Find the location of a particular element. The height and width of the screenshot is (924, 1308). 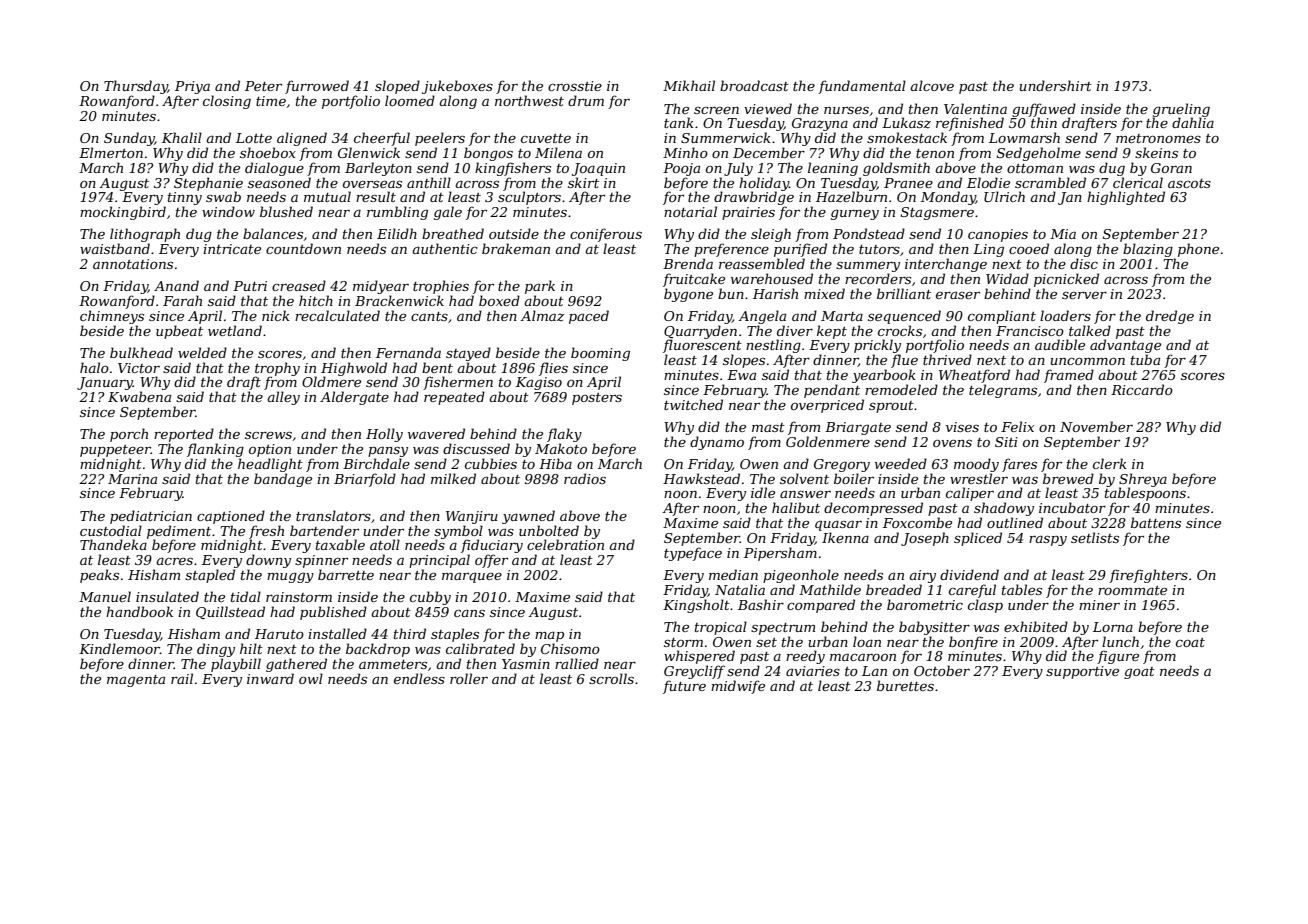

waistband is located at coordinates (115, 248).
